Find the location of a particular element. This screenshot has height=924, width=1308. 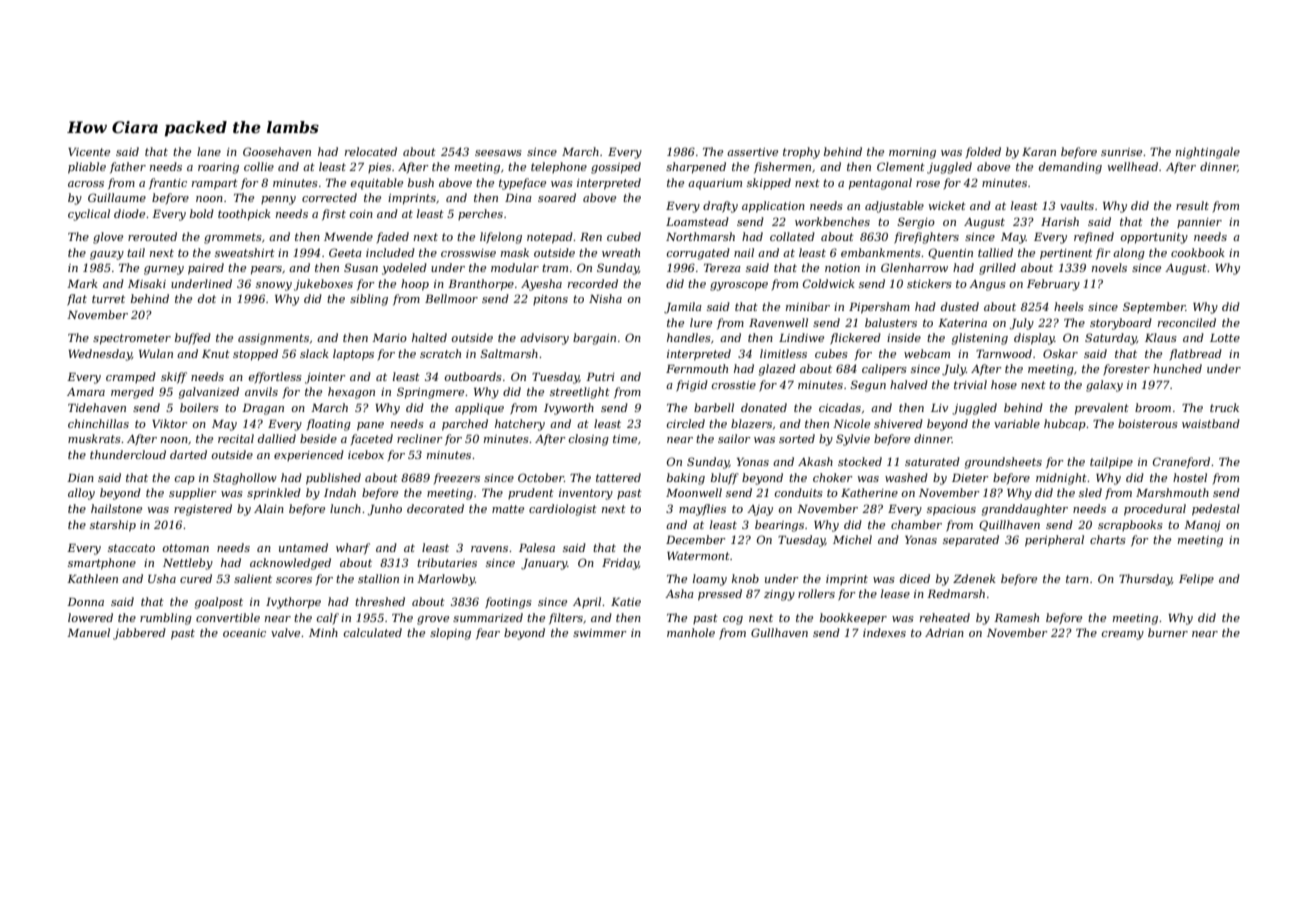

tram is located at coordinates (555, 268).
